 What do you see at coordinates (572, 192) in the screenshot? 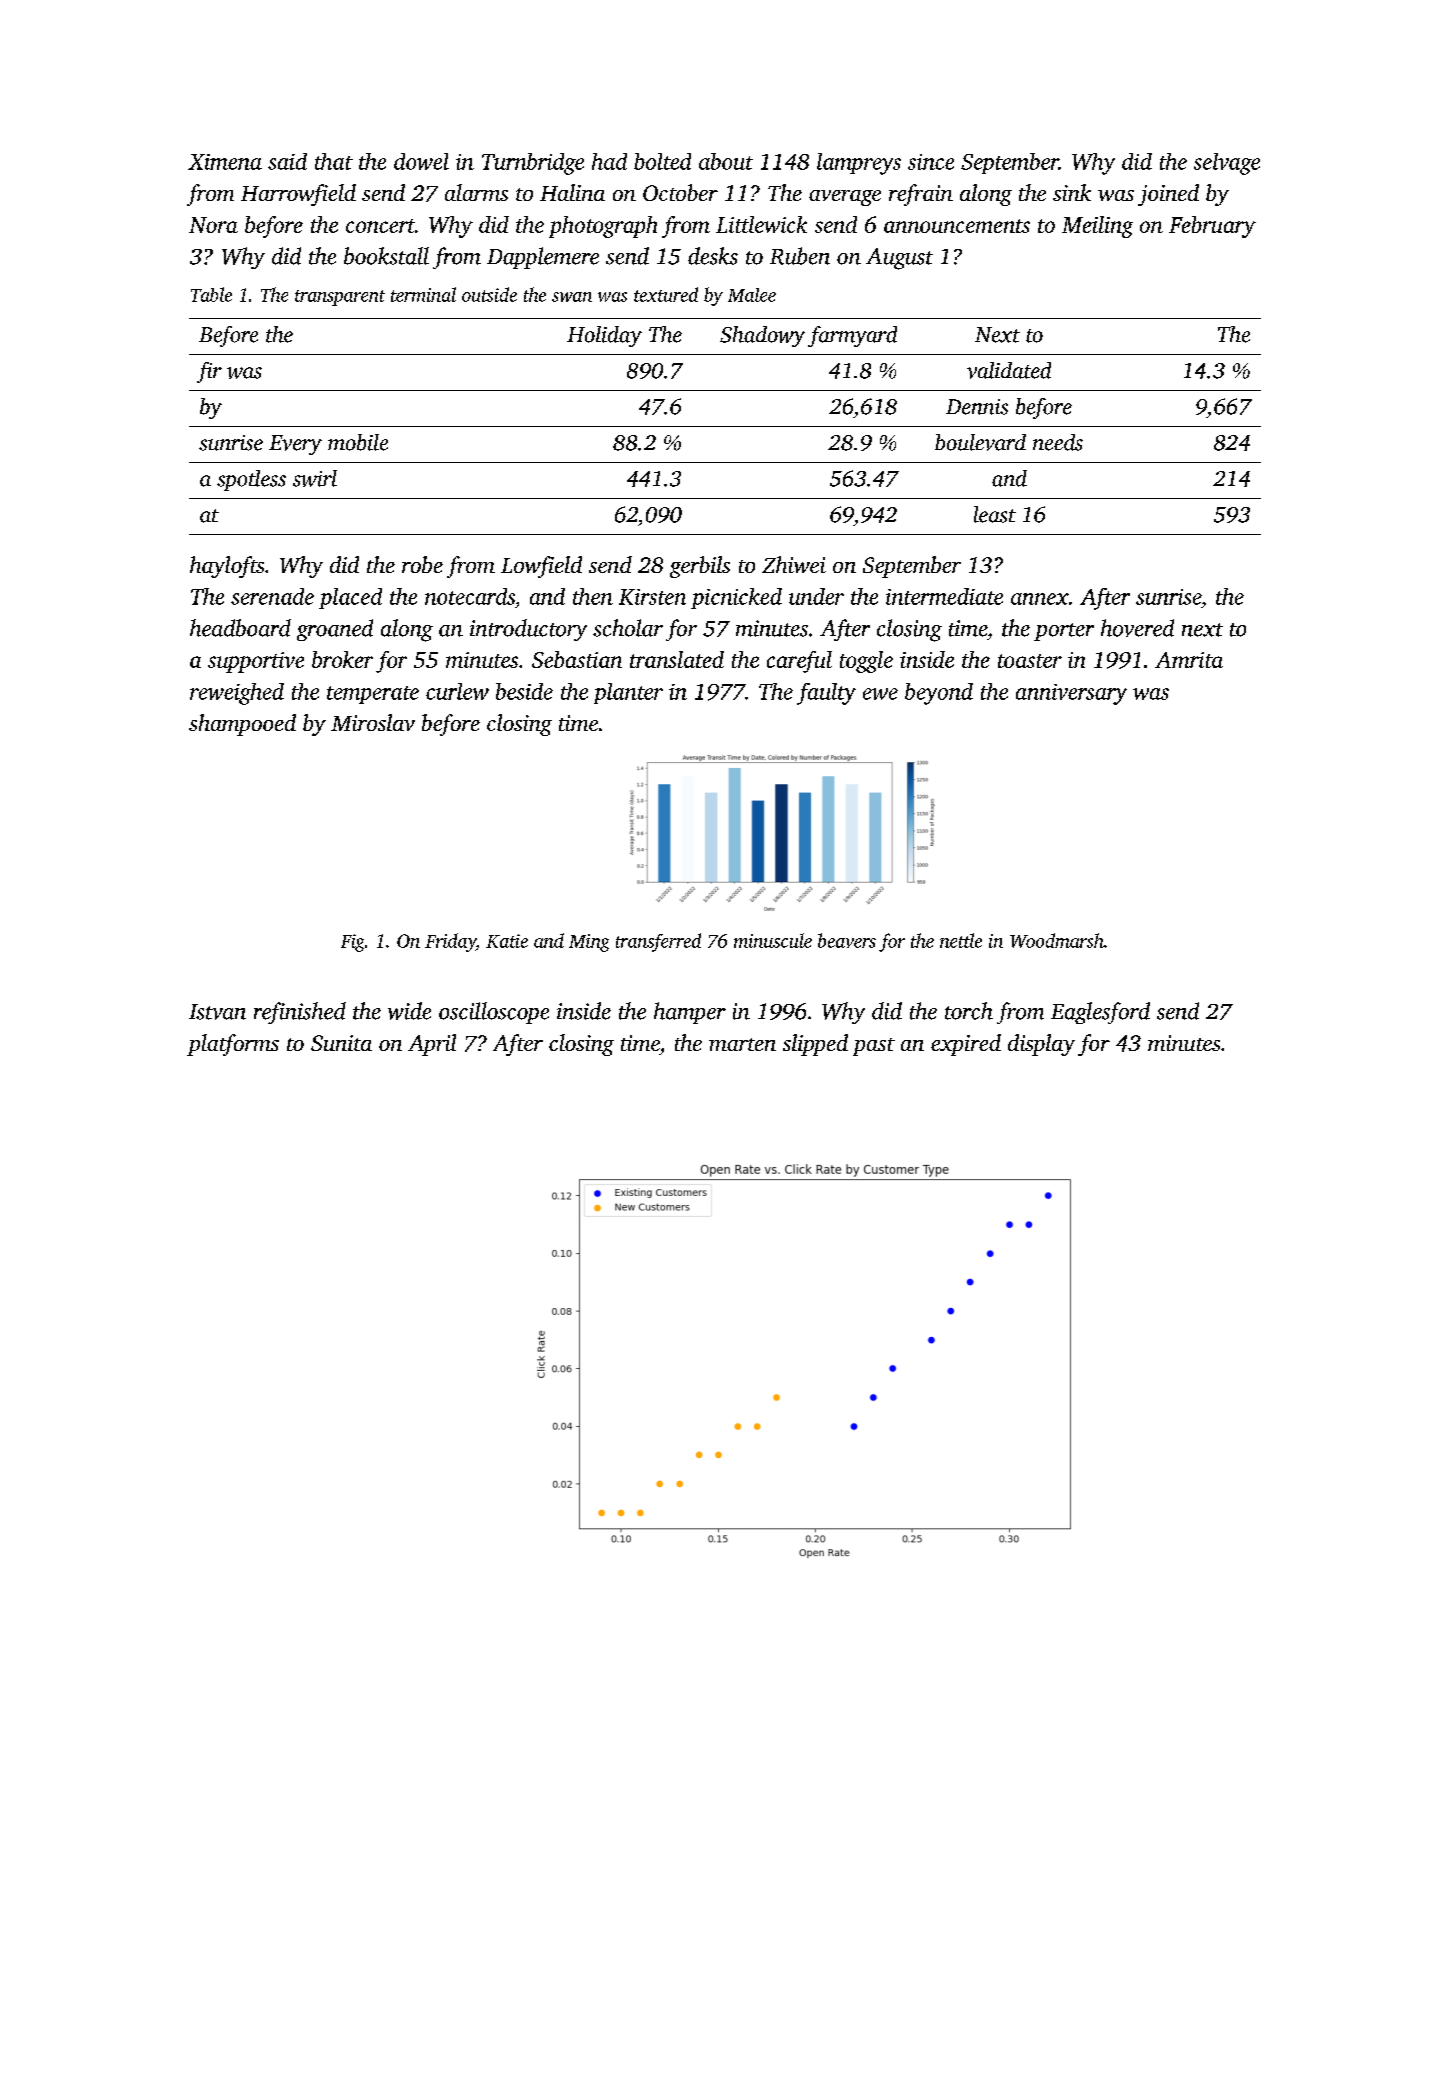
I see `Halina` at bounding box center [572, 192].
